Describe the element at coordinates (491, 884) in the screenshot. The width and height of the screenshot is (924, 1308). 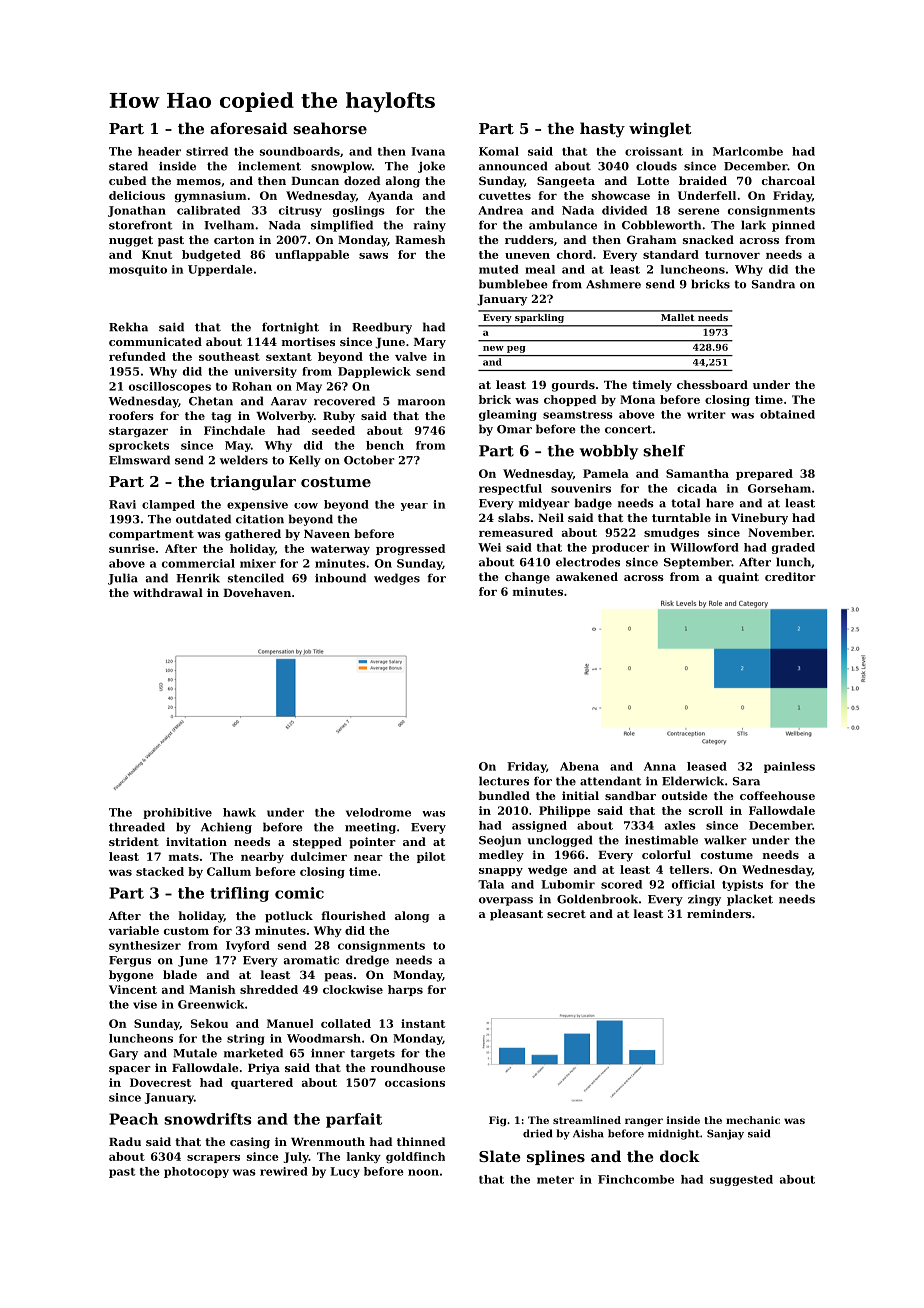
I see `Tala` at that location.
